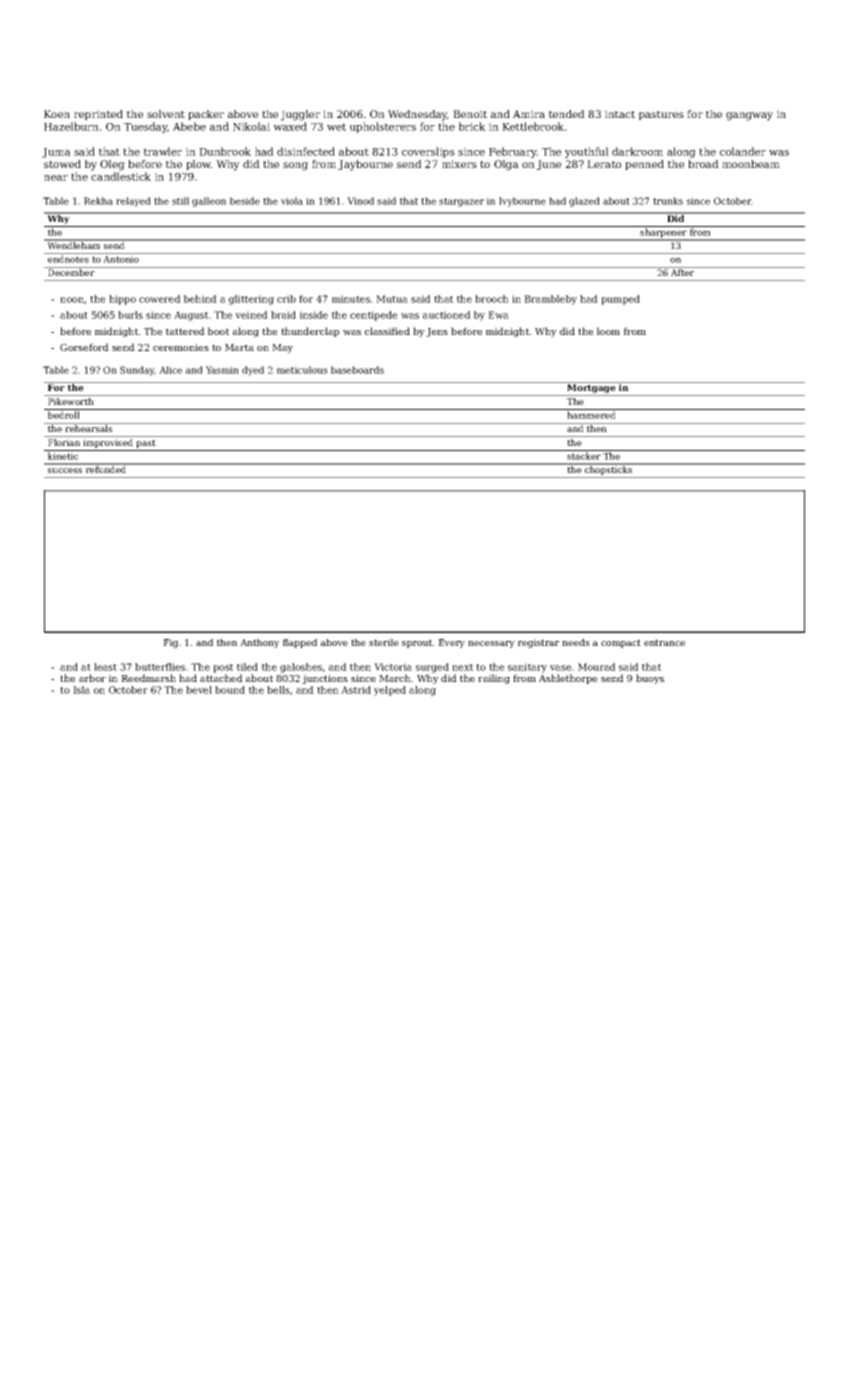  I want to click on stargazer, so click(461, 202).
